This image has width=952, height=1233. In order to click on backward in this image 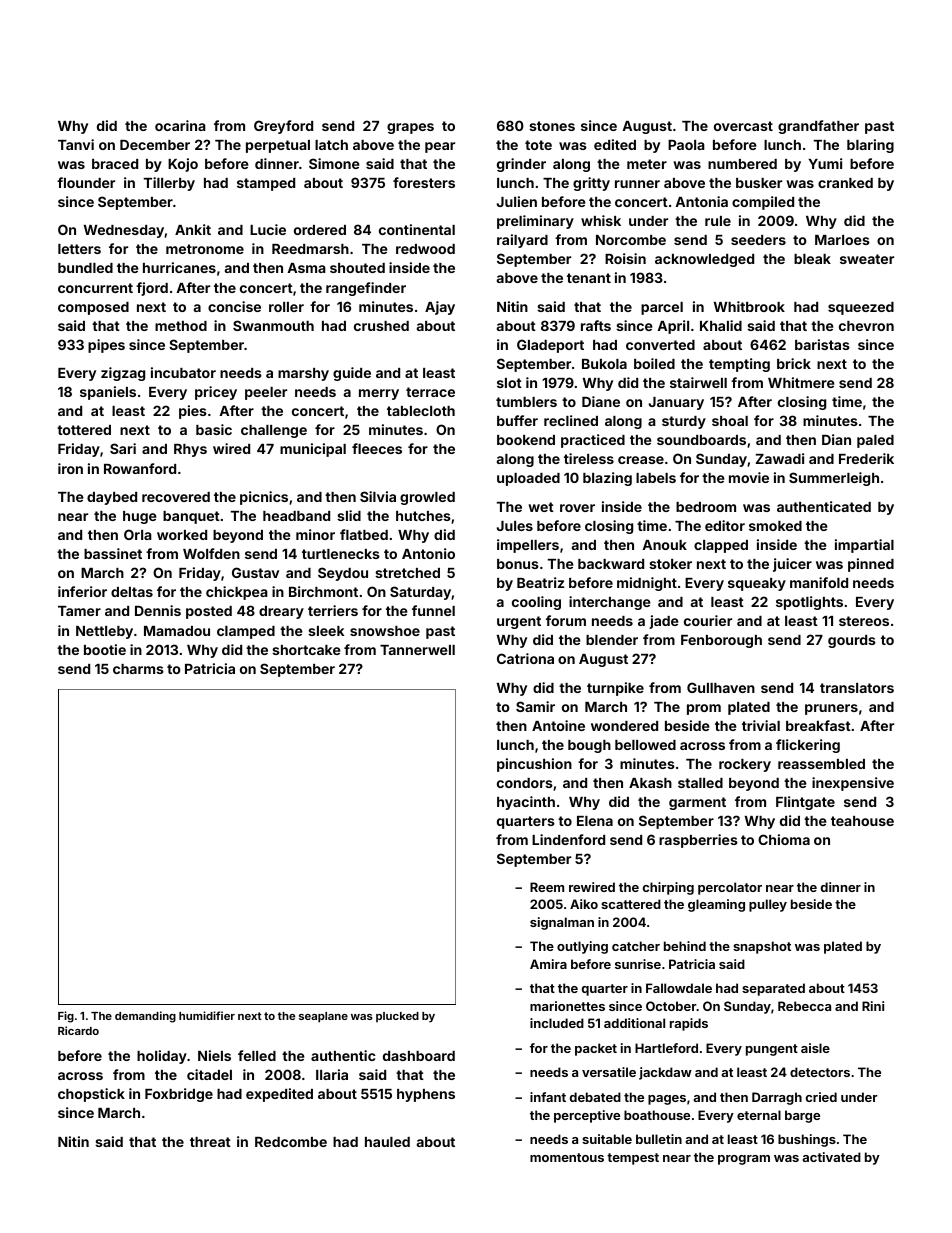, I will do `click(611, 564)`.
